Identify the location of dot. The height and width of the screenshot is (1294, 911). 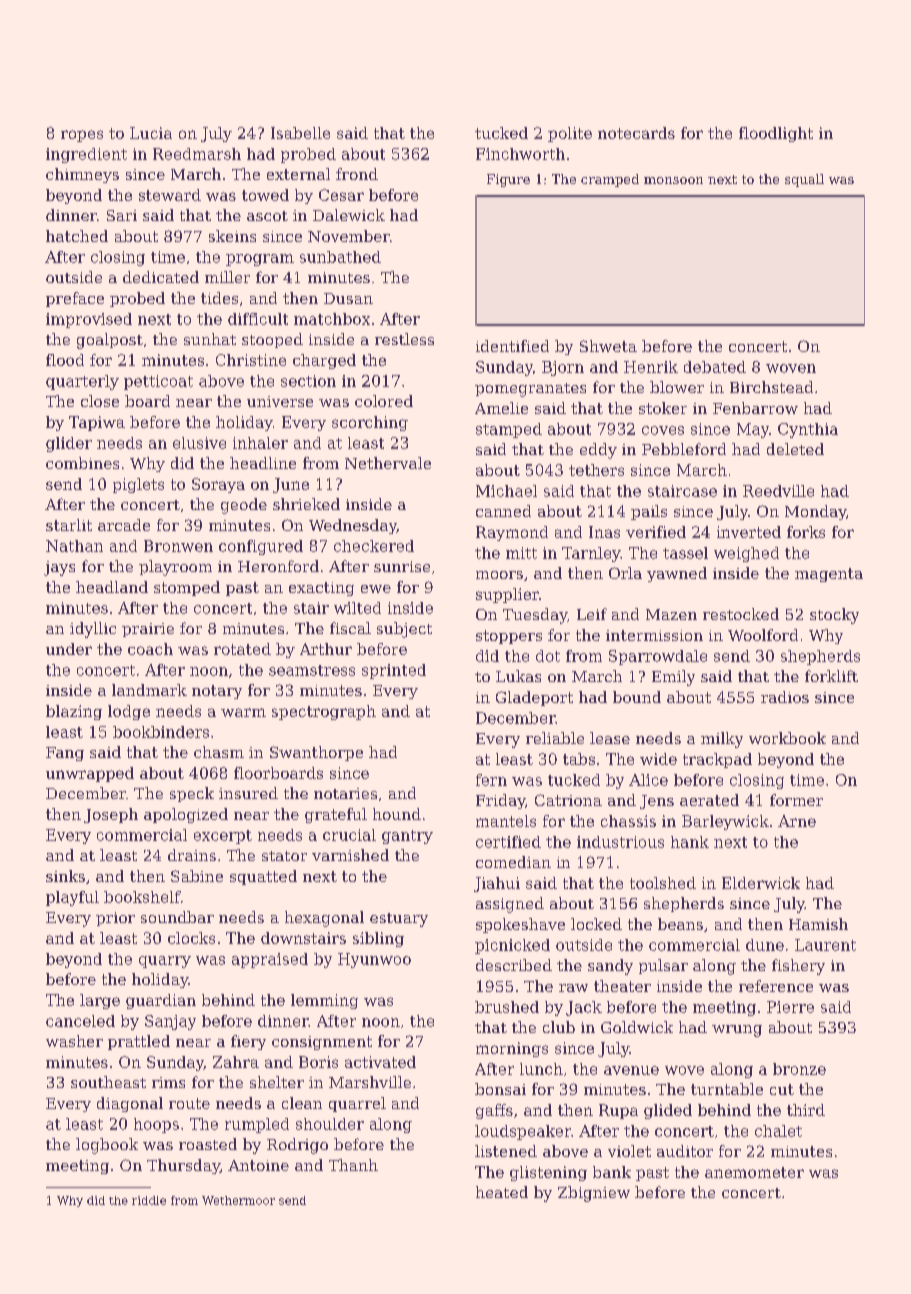
(548, 656).
